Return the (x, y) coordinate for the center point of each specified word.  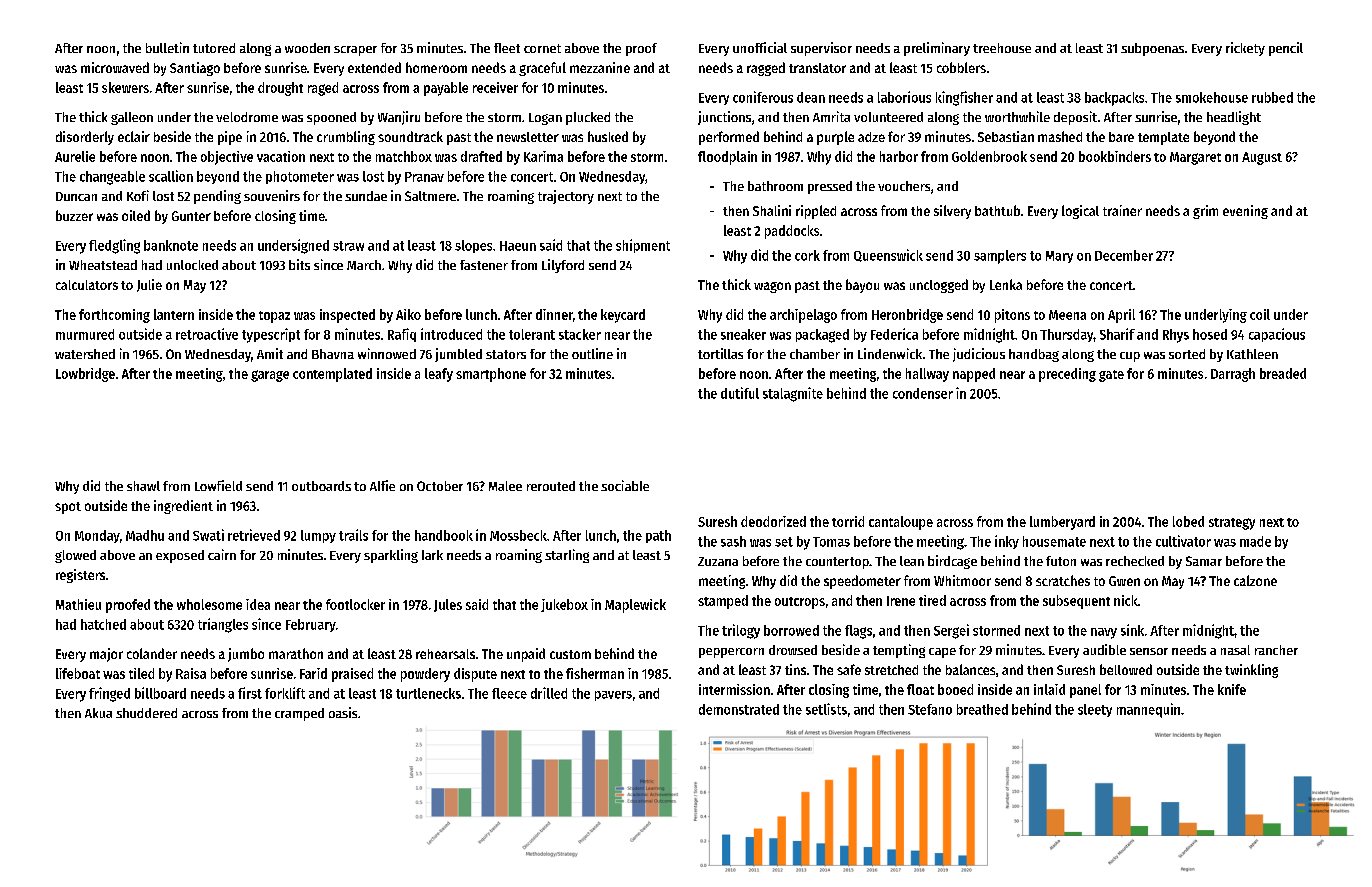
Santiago (195, 69)
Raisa (191, 673)
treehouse (1002, 48)
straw (348, 246)
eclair (134, 136)
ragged (766, 69)
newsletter (528, 137)
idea (258, 604)
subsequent (1076, 602)
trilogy (741, 631)
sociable (625, 485)
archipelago (803, 316)
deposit (1075, 118)
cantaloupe (901, 523)
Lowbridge (85, 375)
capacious (1277, 335)
